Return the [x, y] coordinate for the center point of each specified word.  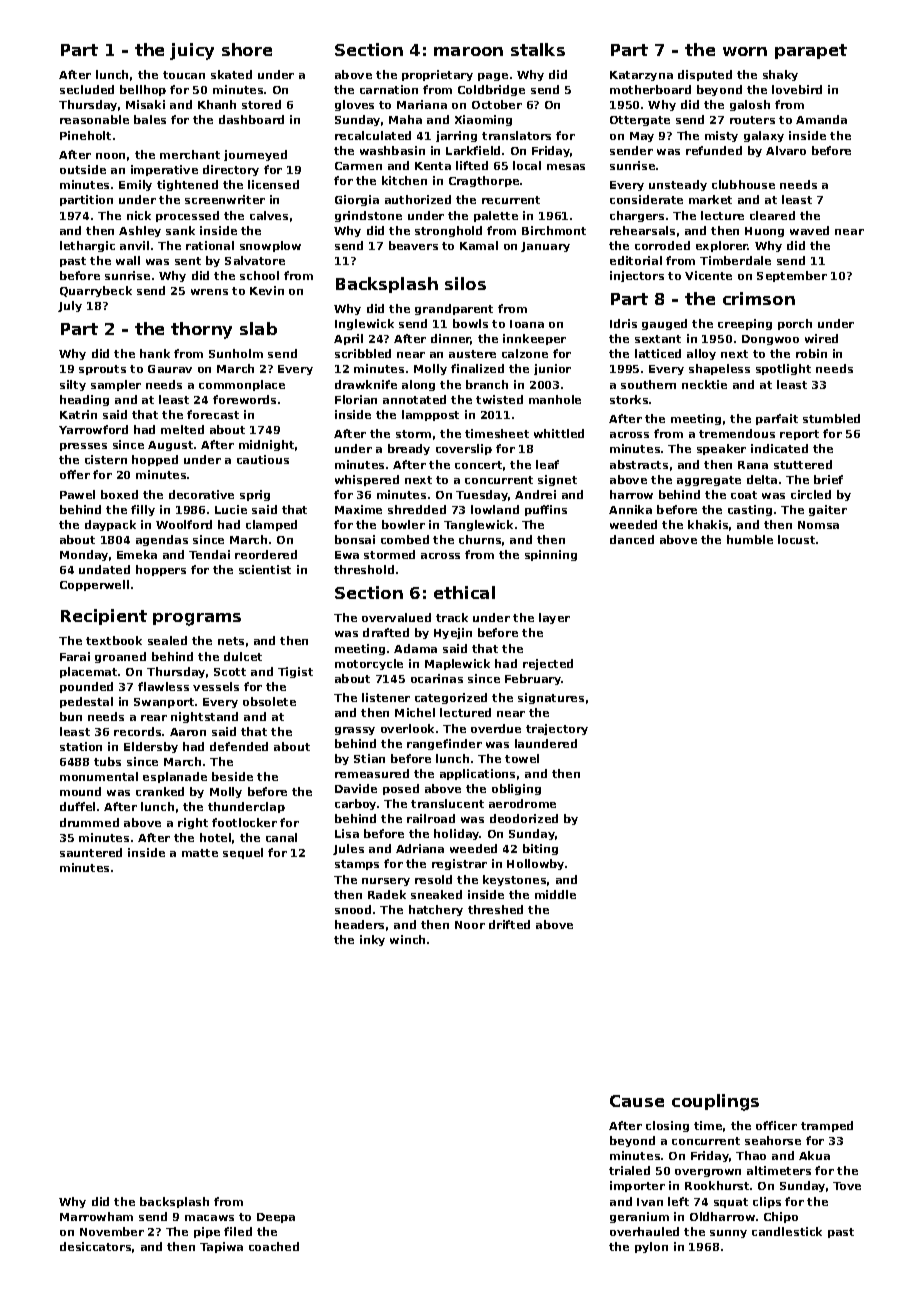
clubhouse [743, 184]
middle [555, 894]
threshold [364, 569]
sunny [728, 1234]
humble [750, 539]
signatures [551, 698]
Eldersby [151, 747]
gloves [354, 105]
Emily [135, 185]
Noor [470, 925]
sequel [243, 853]
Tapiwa [221, 1247]
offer [75, 474]
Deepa [276, 1218]
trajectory [557, 729]
